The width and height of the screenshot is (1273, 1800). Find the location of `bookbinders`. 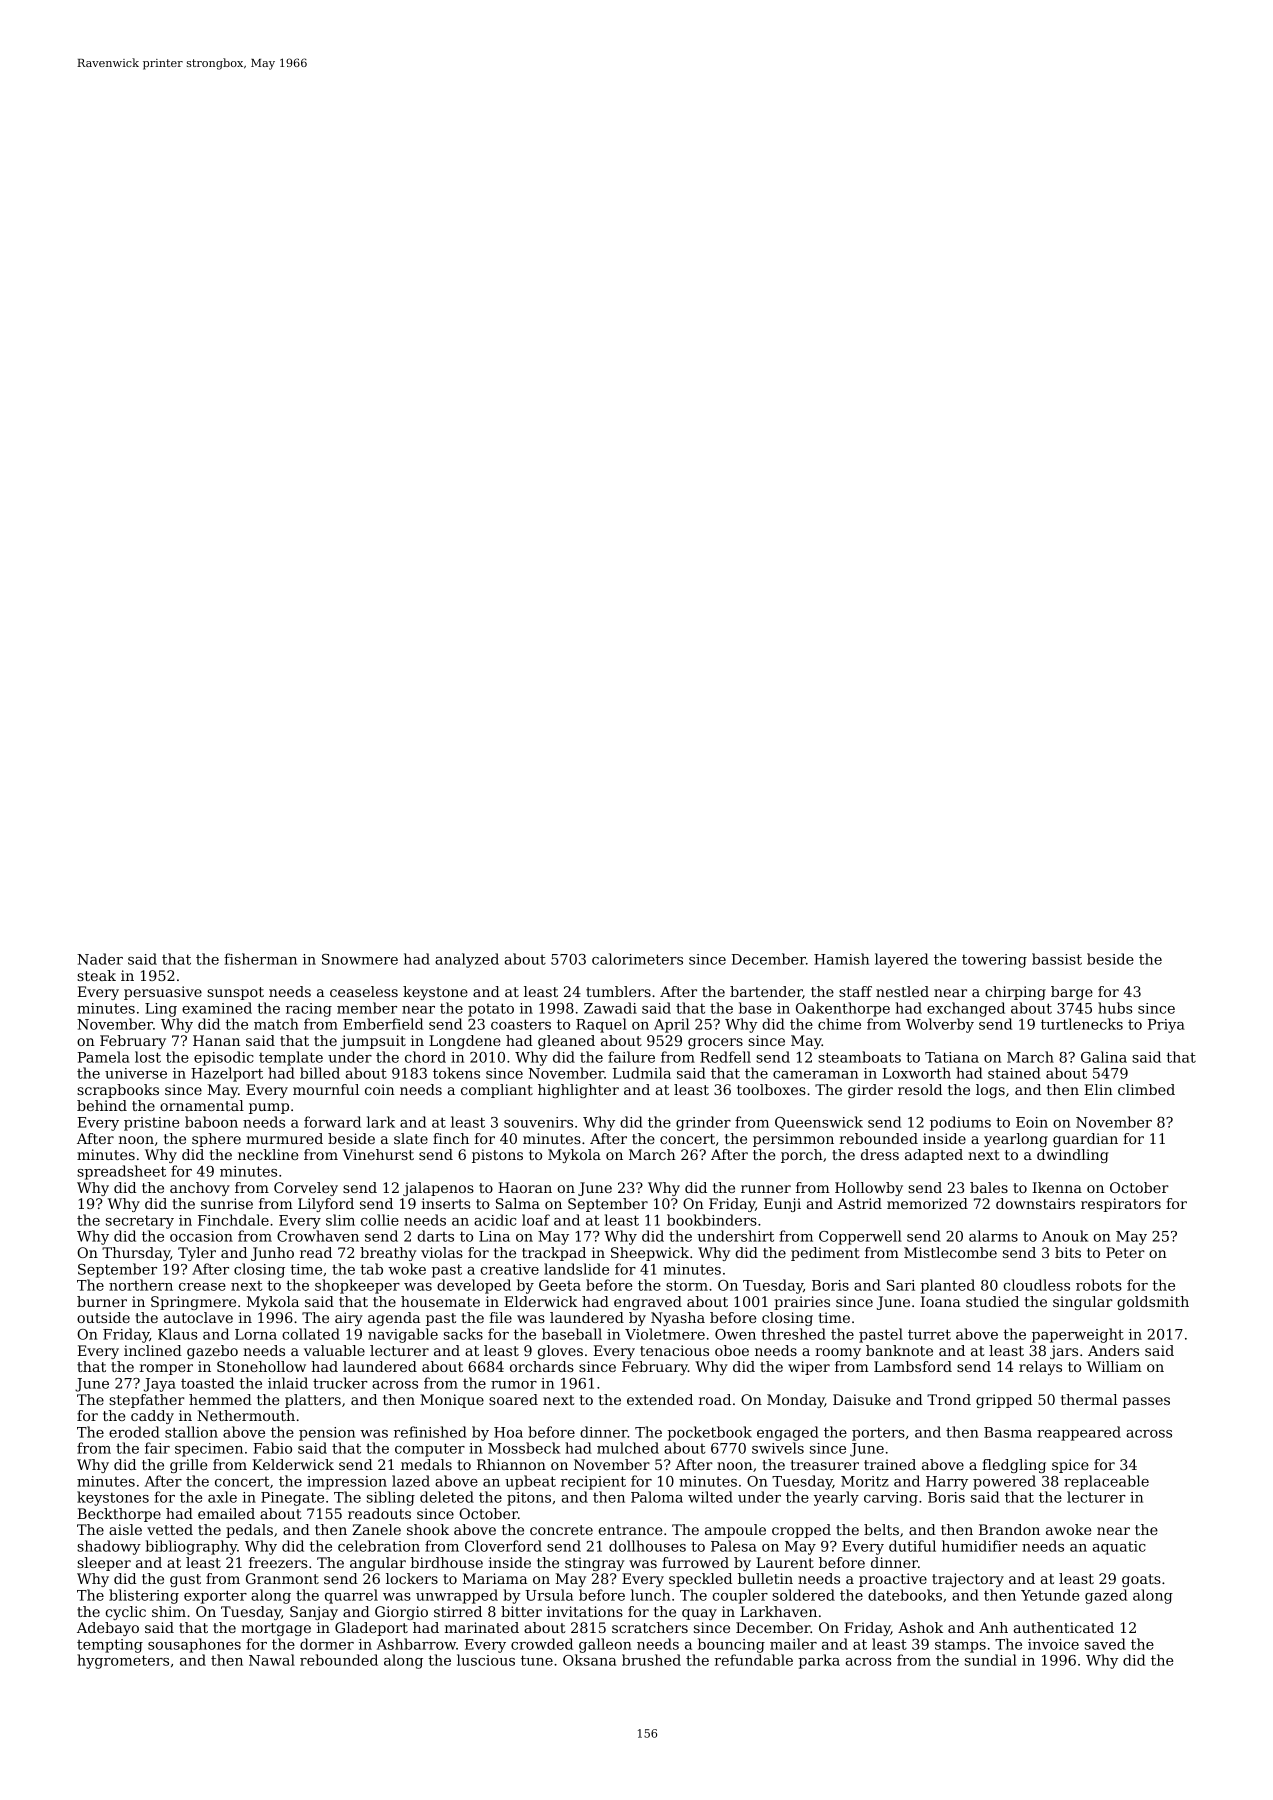

bookbinders is located at coordinates (712, 1220).
